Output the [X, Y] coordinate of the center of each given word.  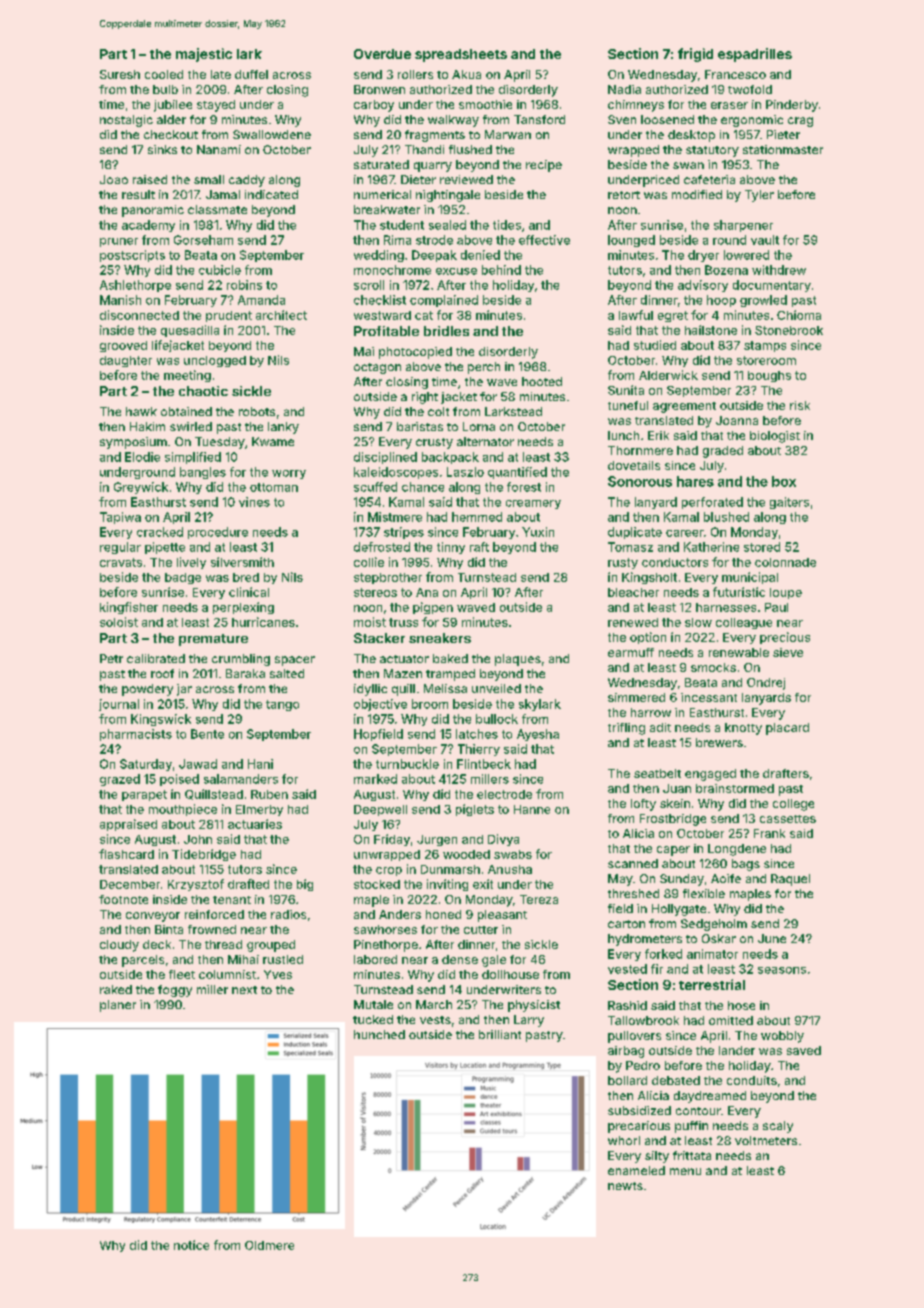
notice [191, 1245]
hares [695, 481]
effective [544, 240]
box [784, 481]
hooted [542, 381]
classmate [217, 209]
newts [625, 1186]
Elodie [142, 457]
